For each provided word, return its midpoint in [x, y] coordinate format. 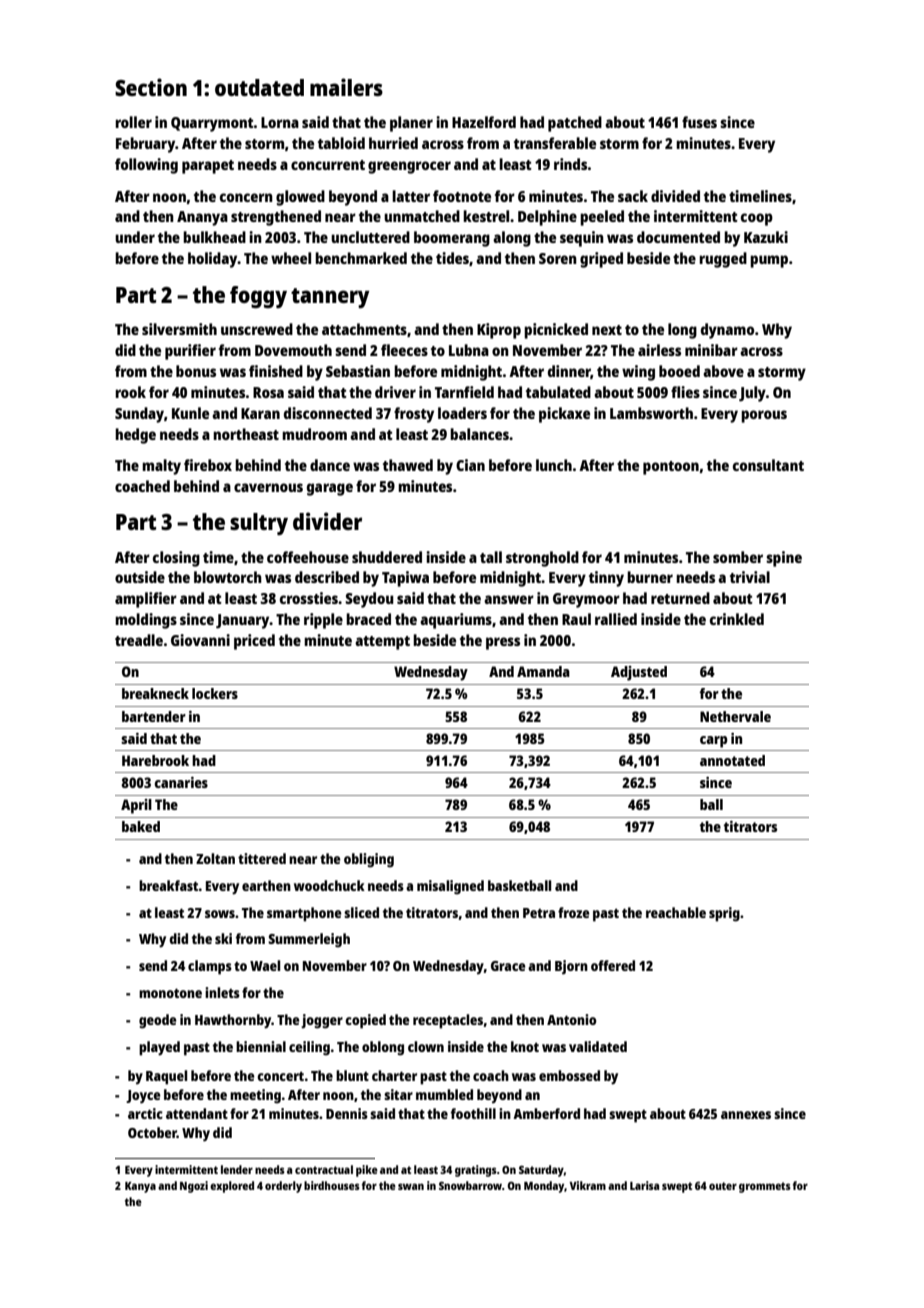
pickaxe [564, 415]
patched [575, 124]
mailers [346, 87]
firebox [208, 465]
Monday [544, 1187]
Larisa [644, 1185]
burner [650, 577]
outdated [259, 87]
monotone [170, 993]
